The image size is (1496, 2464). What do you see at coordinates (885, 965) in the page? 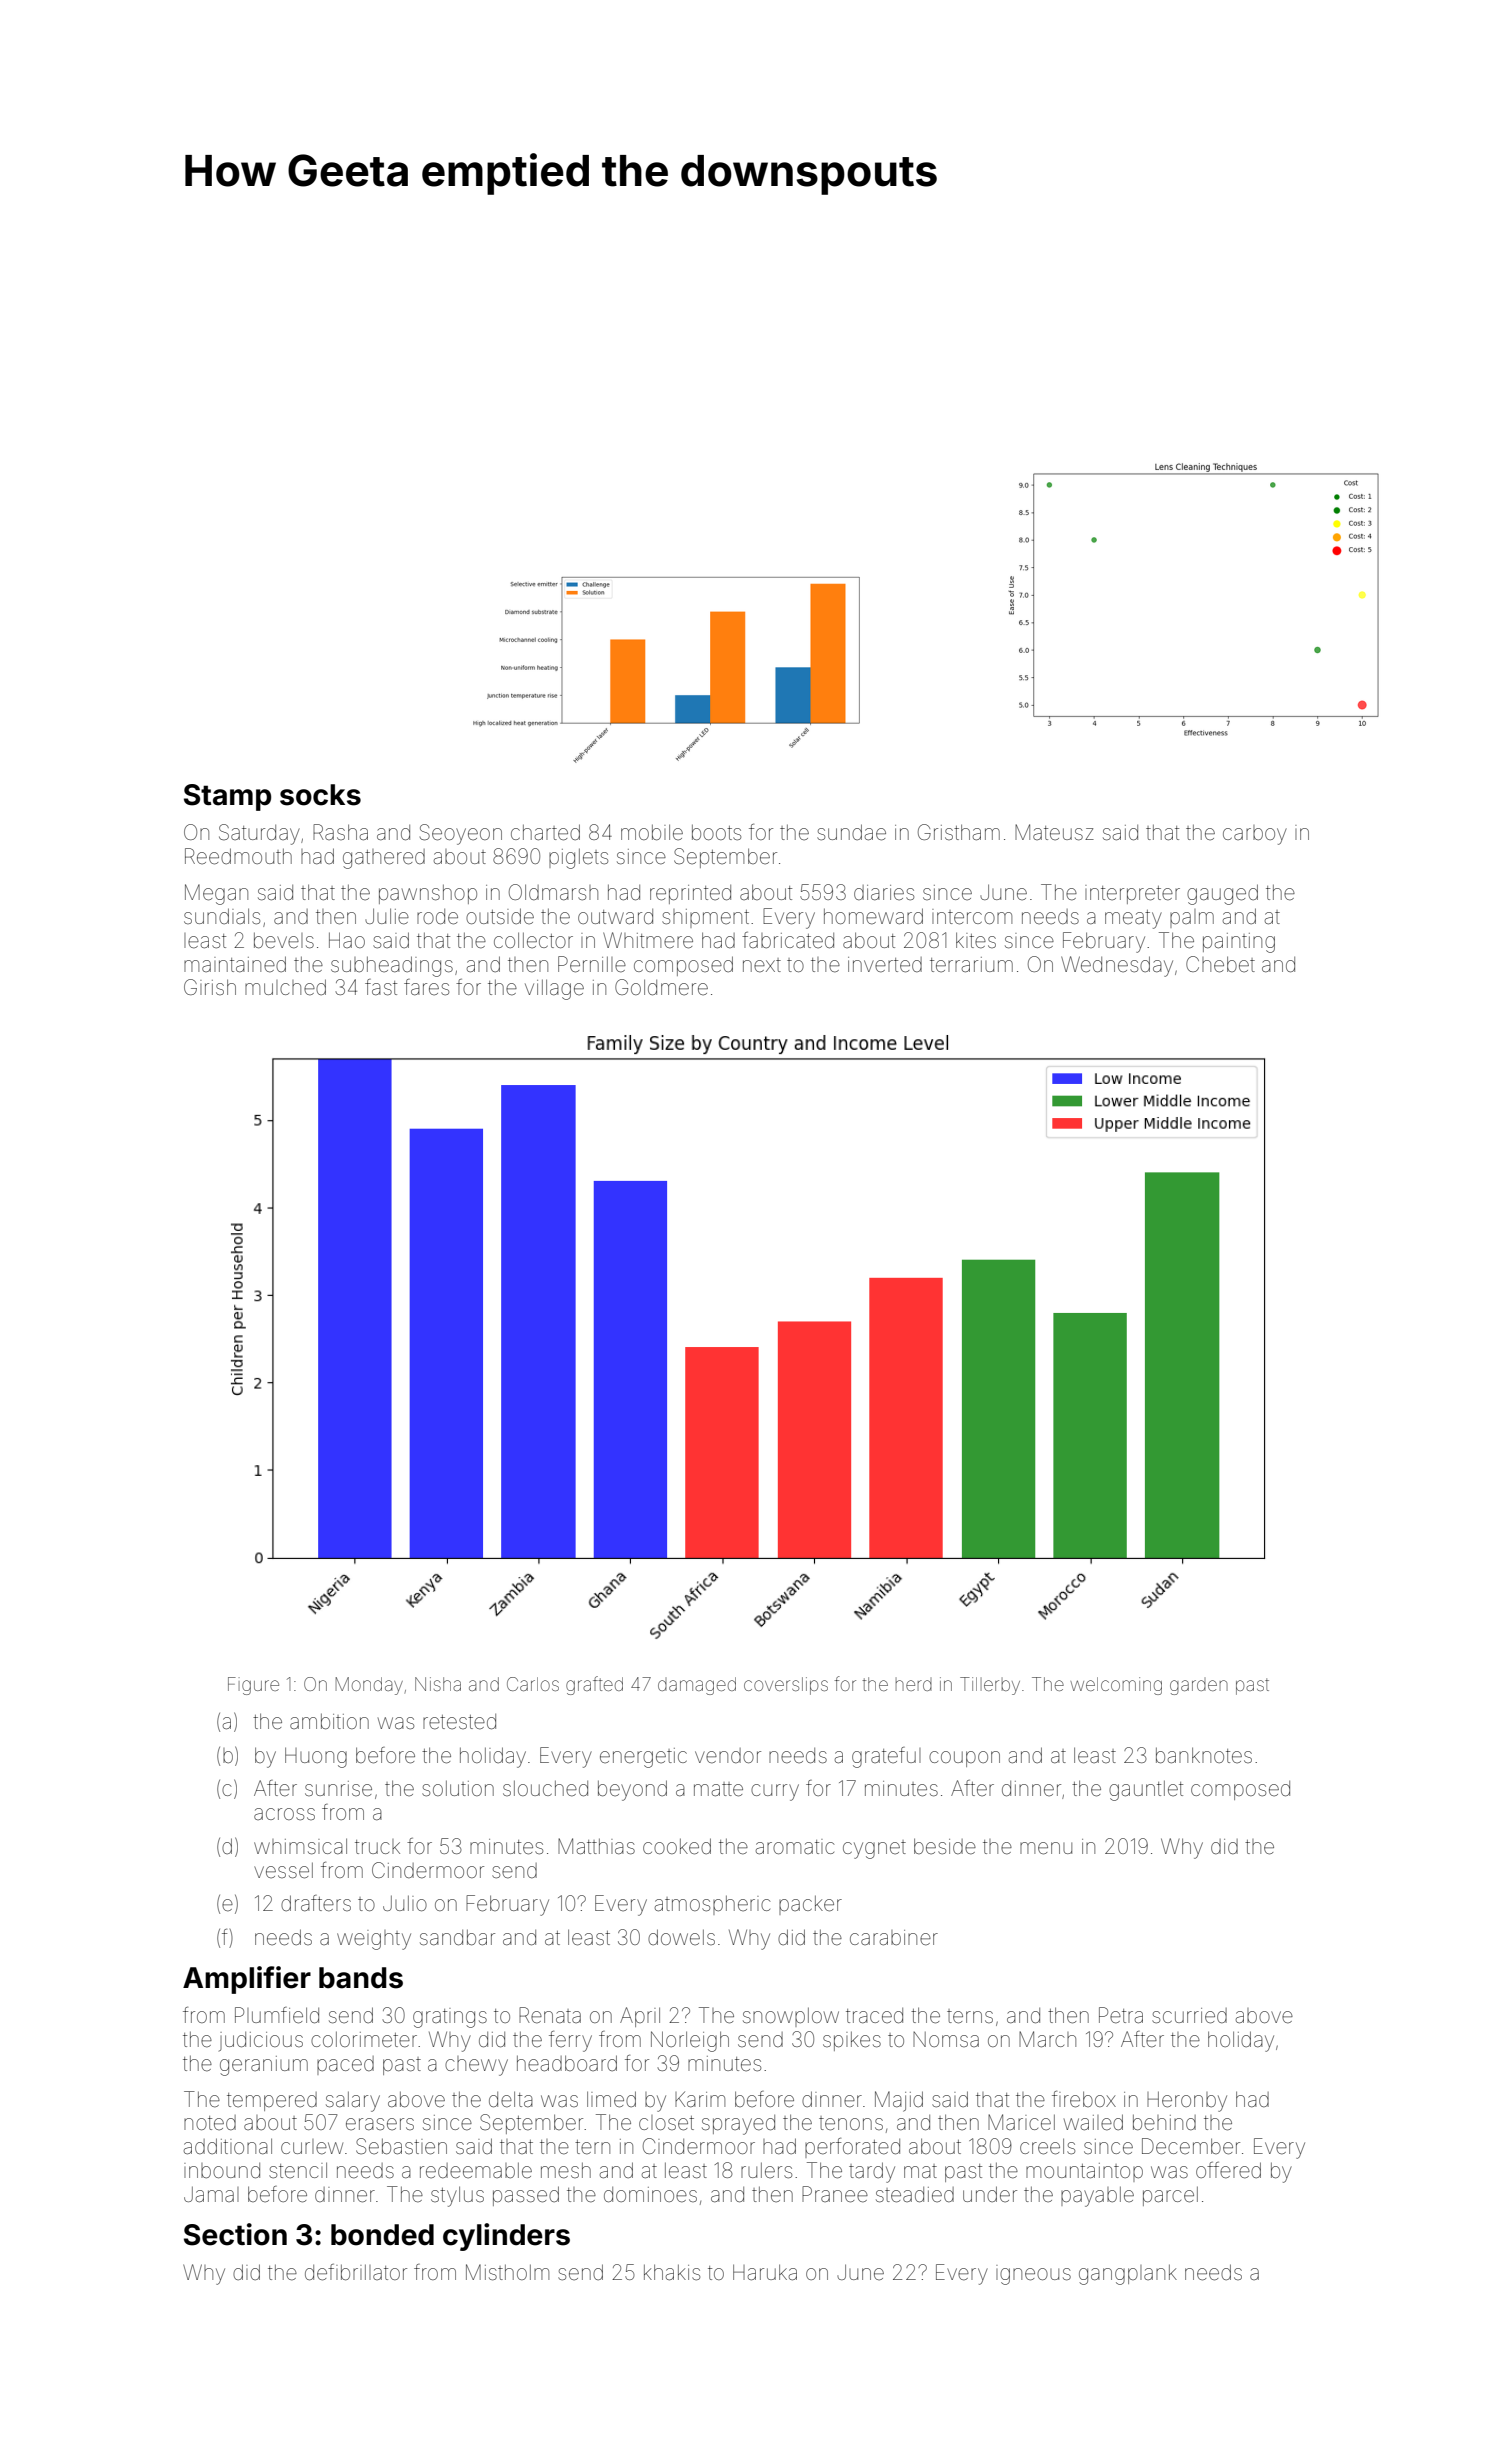
I see `inverted` at bounding box center [885, 965].
